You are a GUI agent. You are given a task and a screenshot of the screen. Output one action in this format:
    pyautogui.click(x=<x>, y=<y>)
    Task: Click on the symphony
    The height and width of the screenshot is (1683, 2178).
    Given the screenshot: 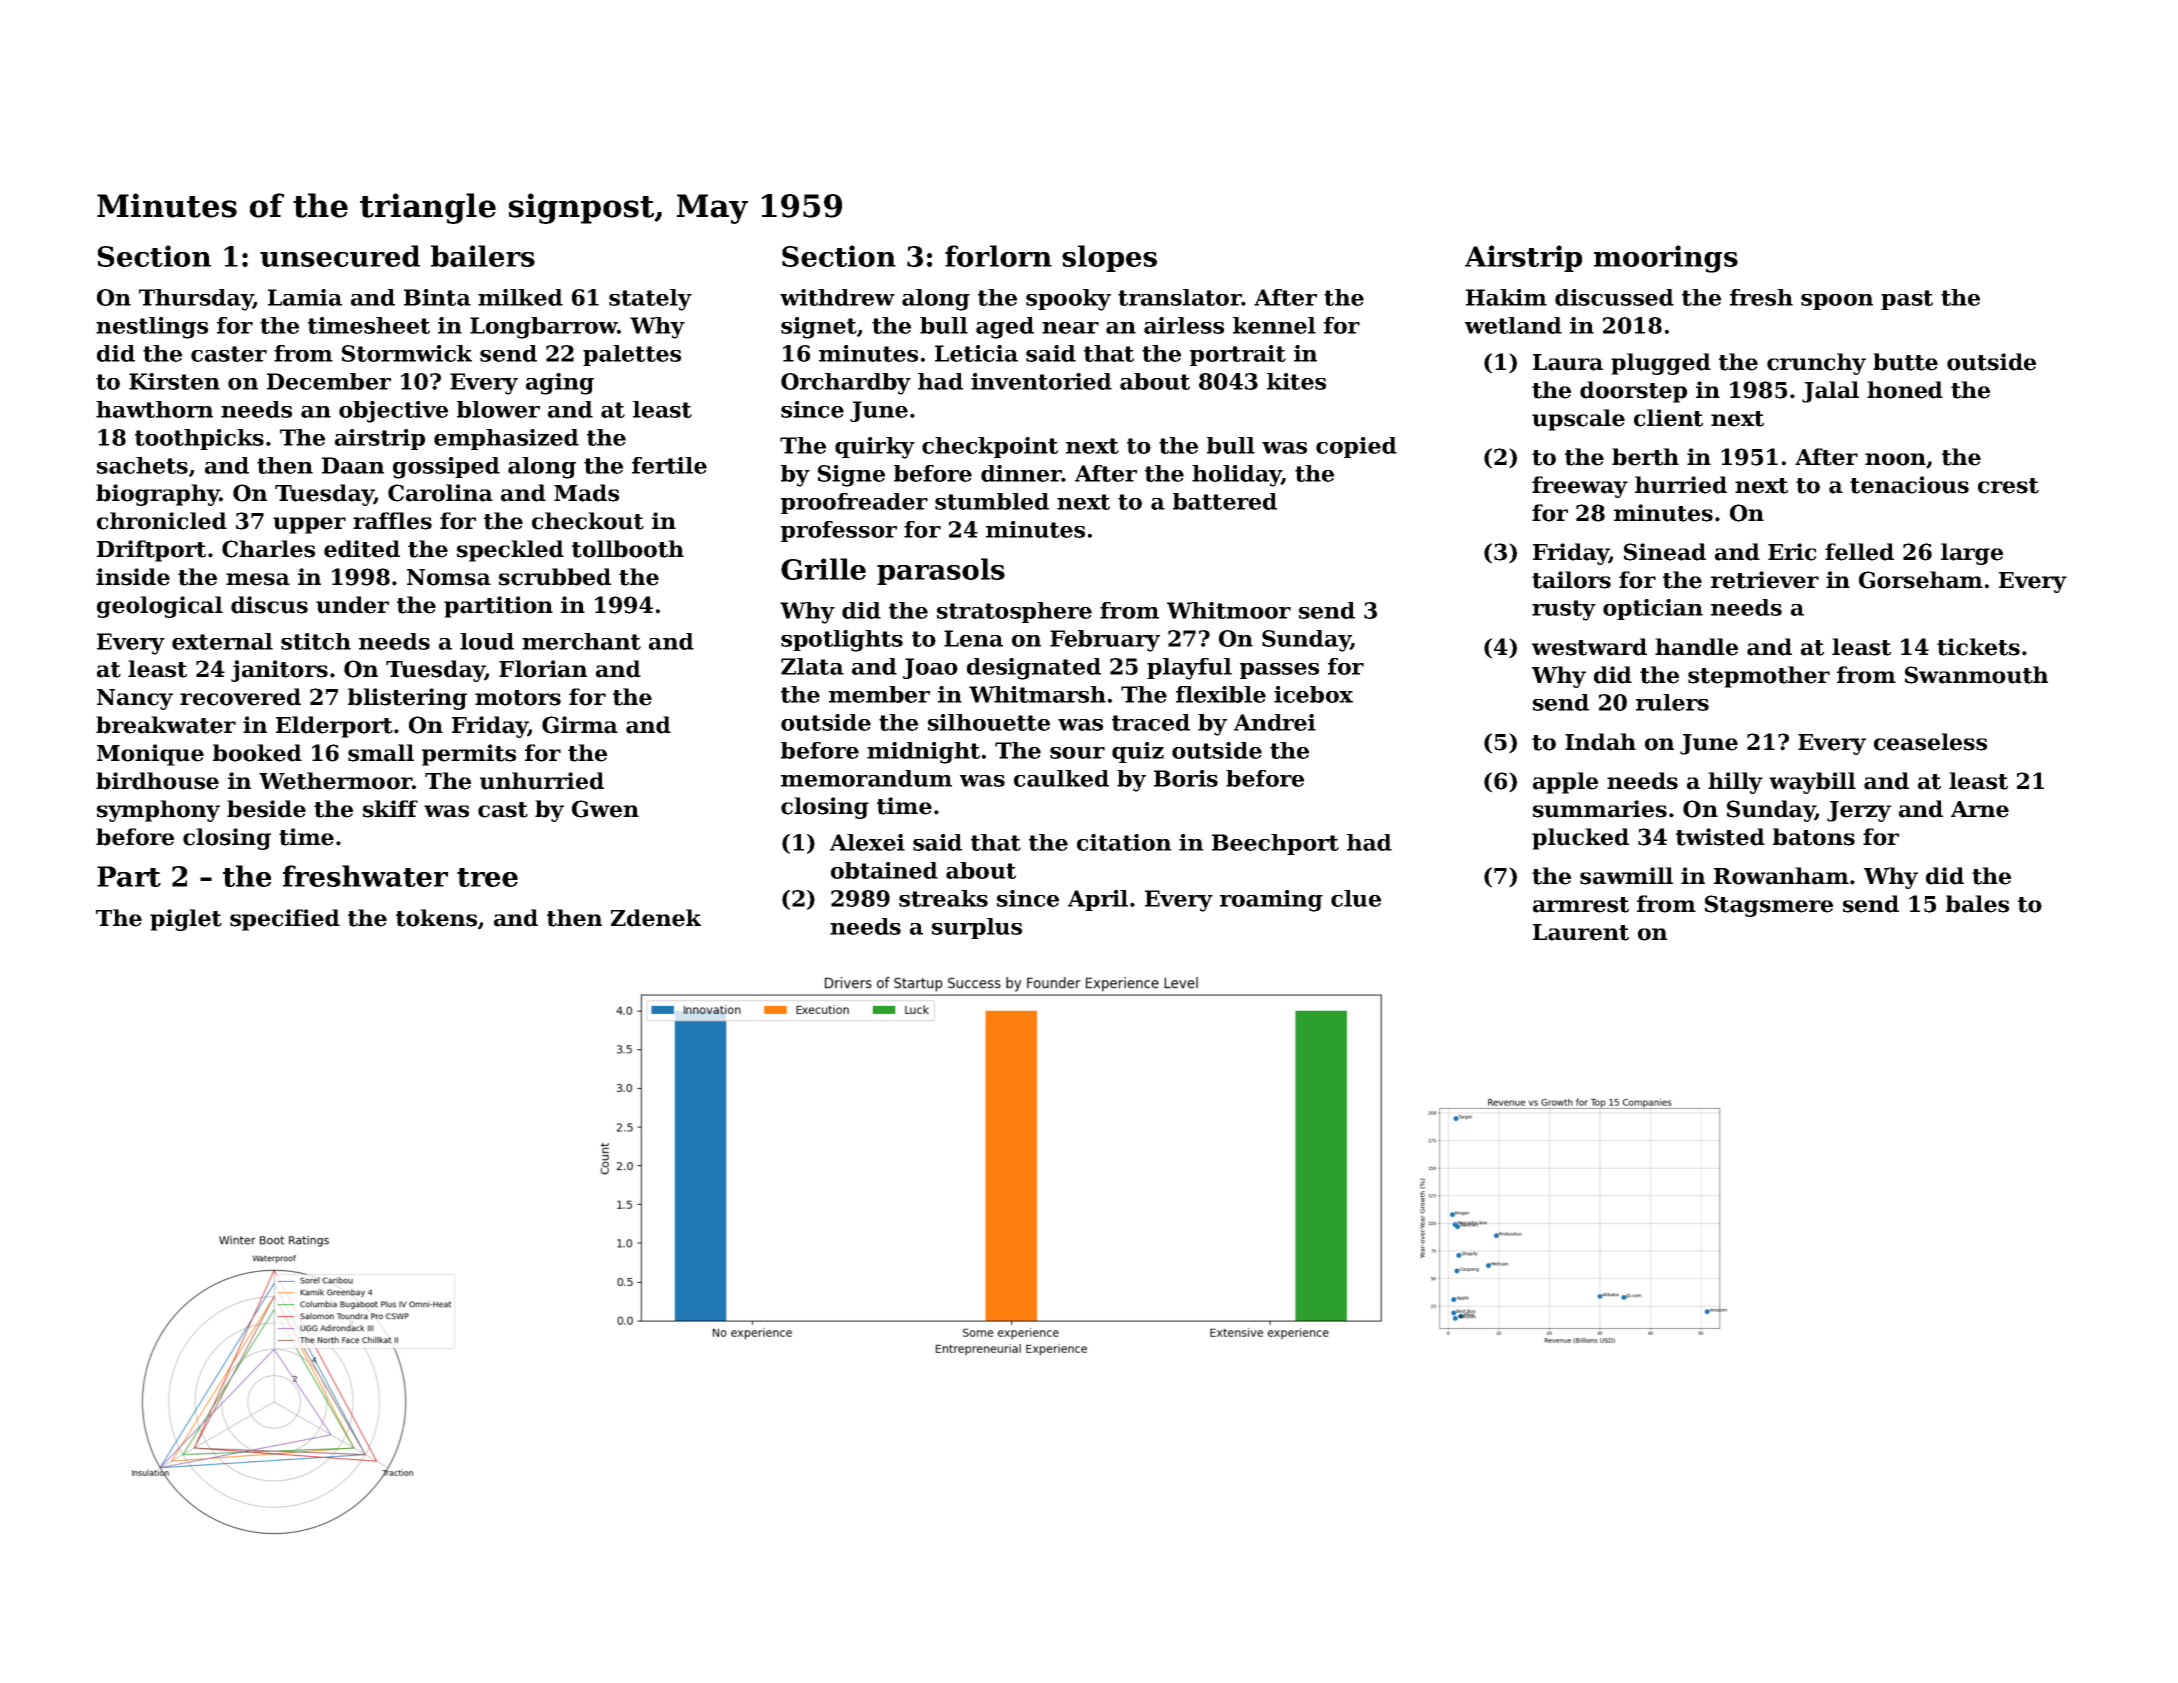 What is the action you would take?
    pyautogui.click(x=158, y=811)
